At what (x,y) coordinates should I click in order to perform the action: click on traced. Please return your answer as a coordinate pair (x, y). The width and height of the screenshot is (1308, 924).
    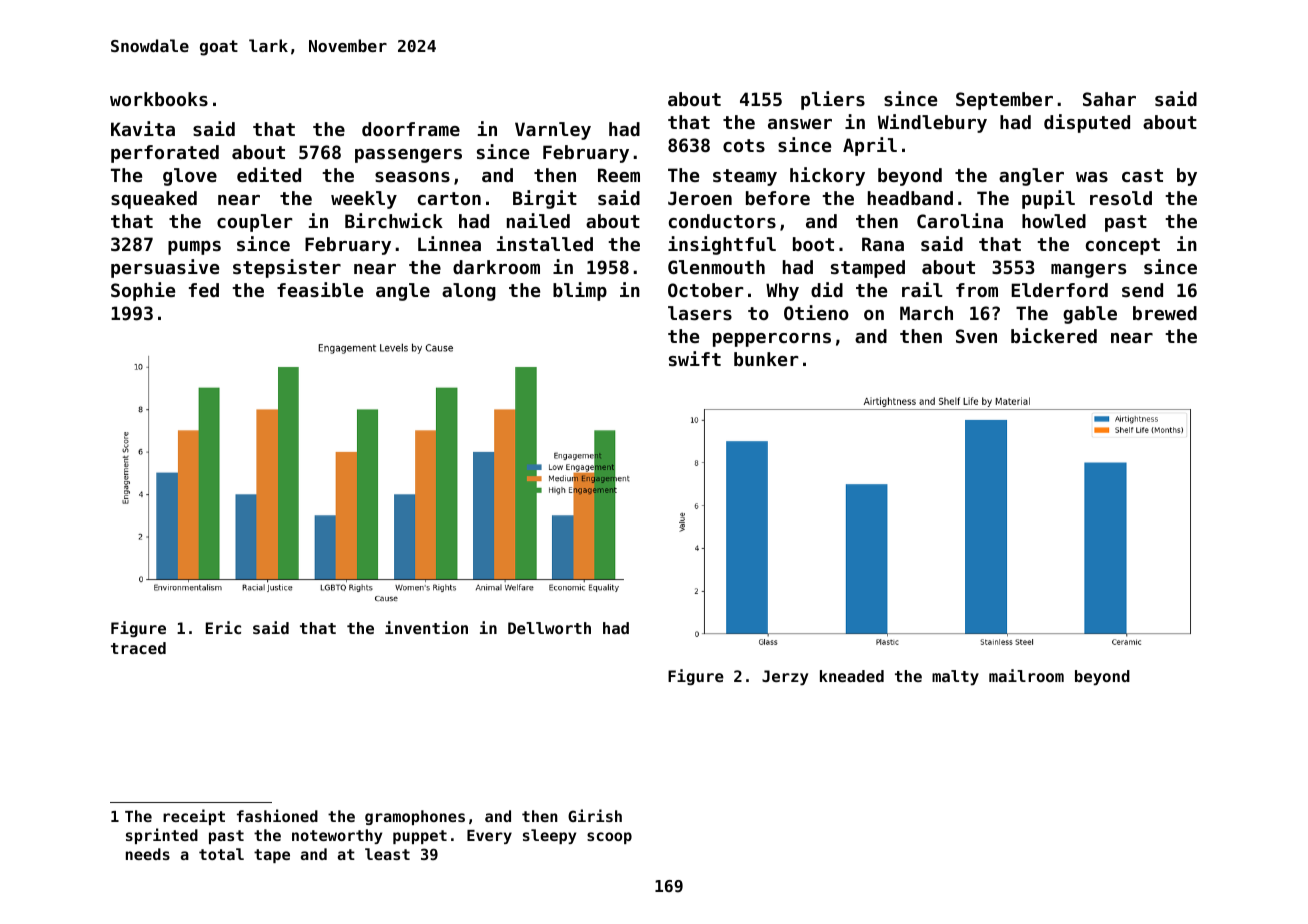
    Looking at the image, I should click on (138, 648).
